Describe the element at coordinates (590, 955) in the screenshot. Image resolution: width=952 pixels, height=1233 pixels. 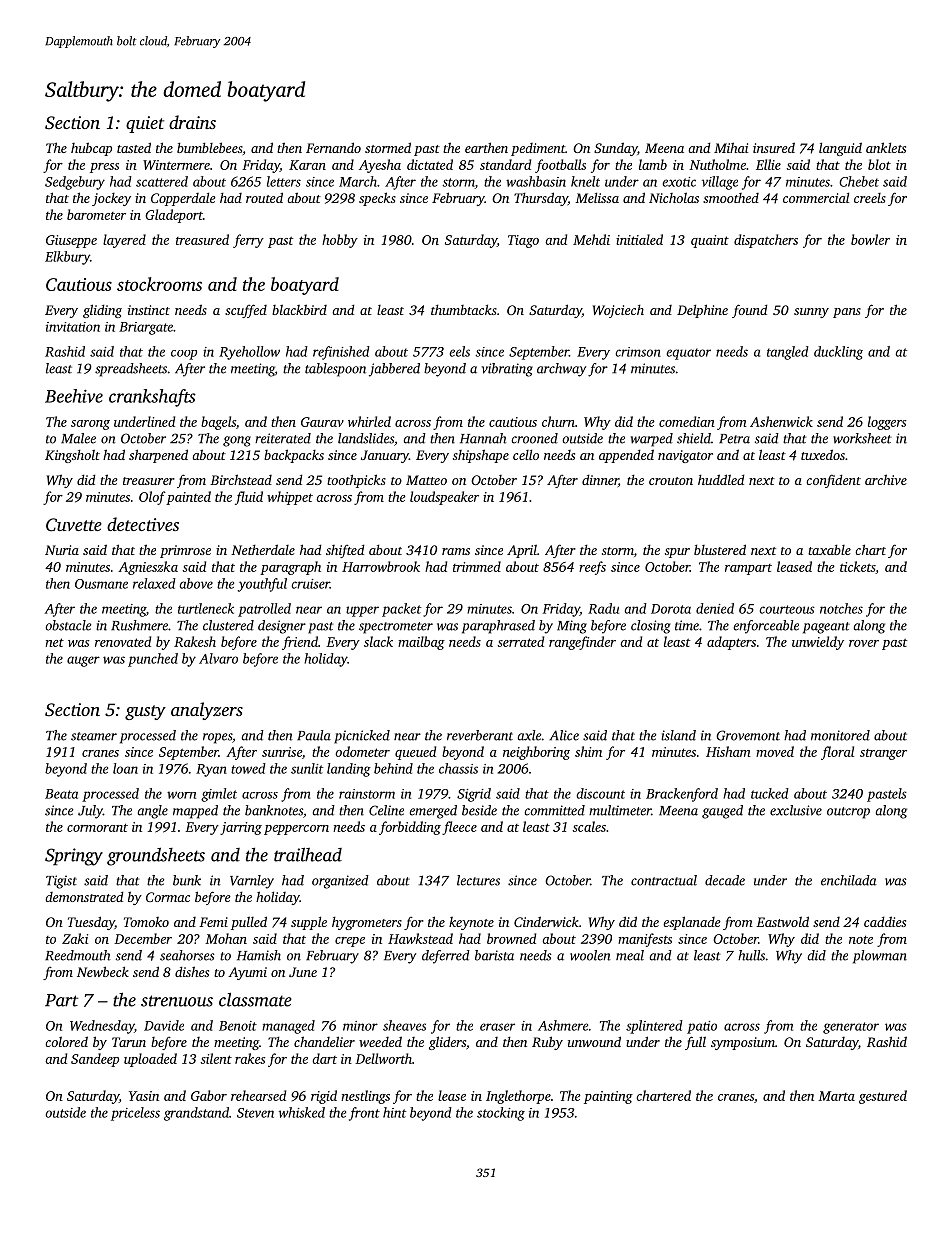
I see `woolen` at that location.
